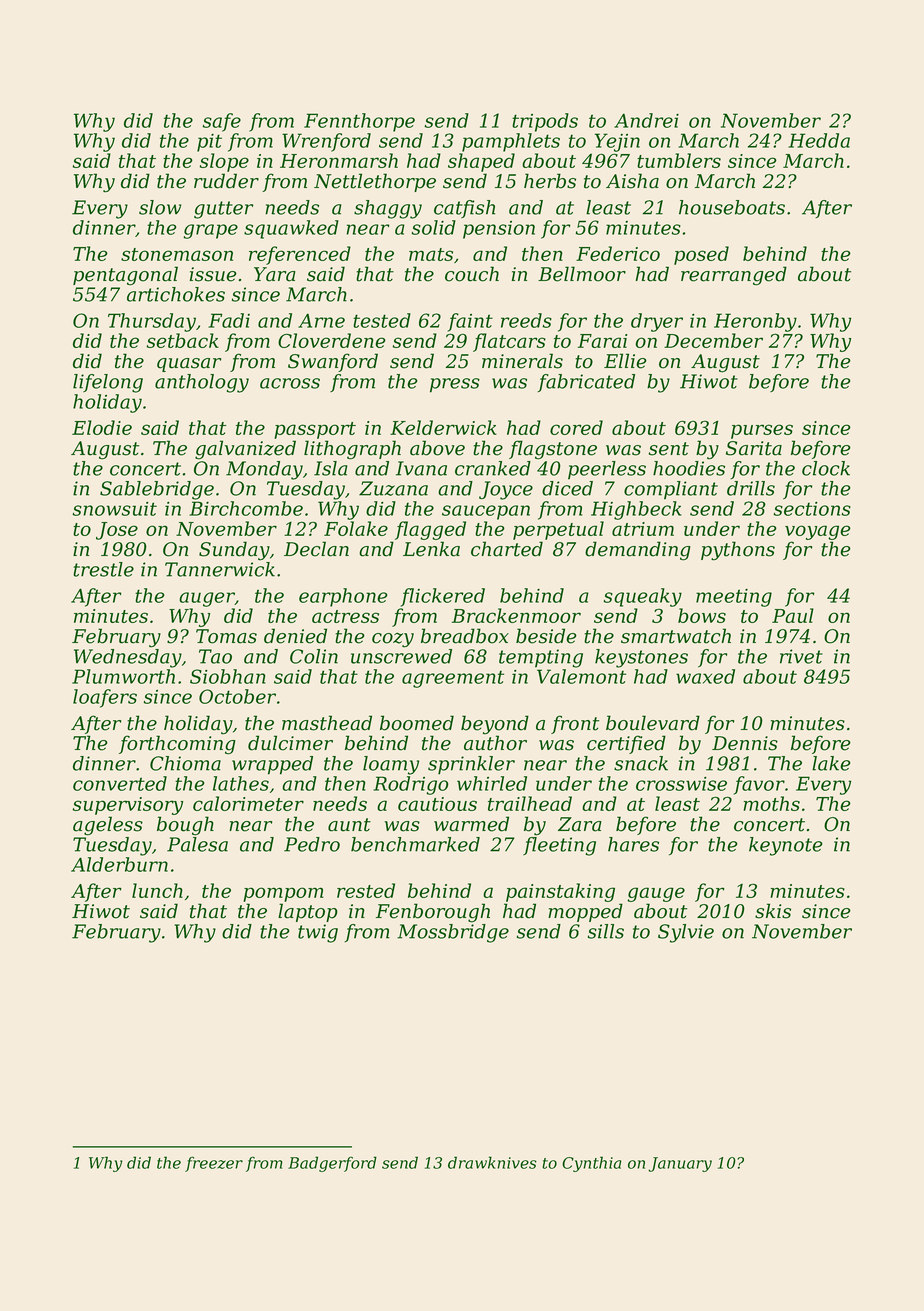 This image has width=924, height=1311. Describe the element at coordinates (773, 911) in the image. I see `skis` at that location.
